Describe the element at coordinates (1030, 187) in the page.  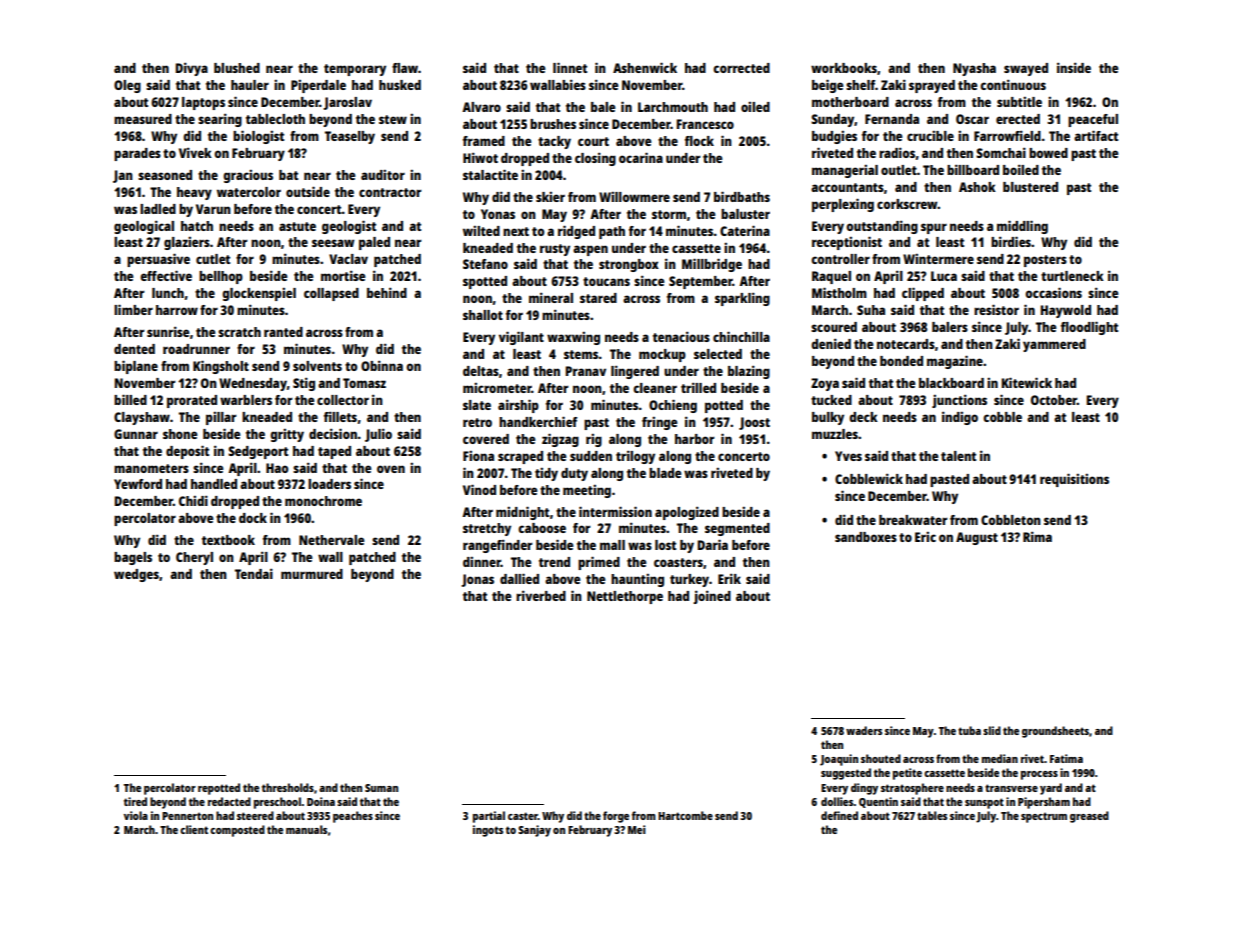
I see `blustered` at that location.
